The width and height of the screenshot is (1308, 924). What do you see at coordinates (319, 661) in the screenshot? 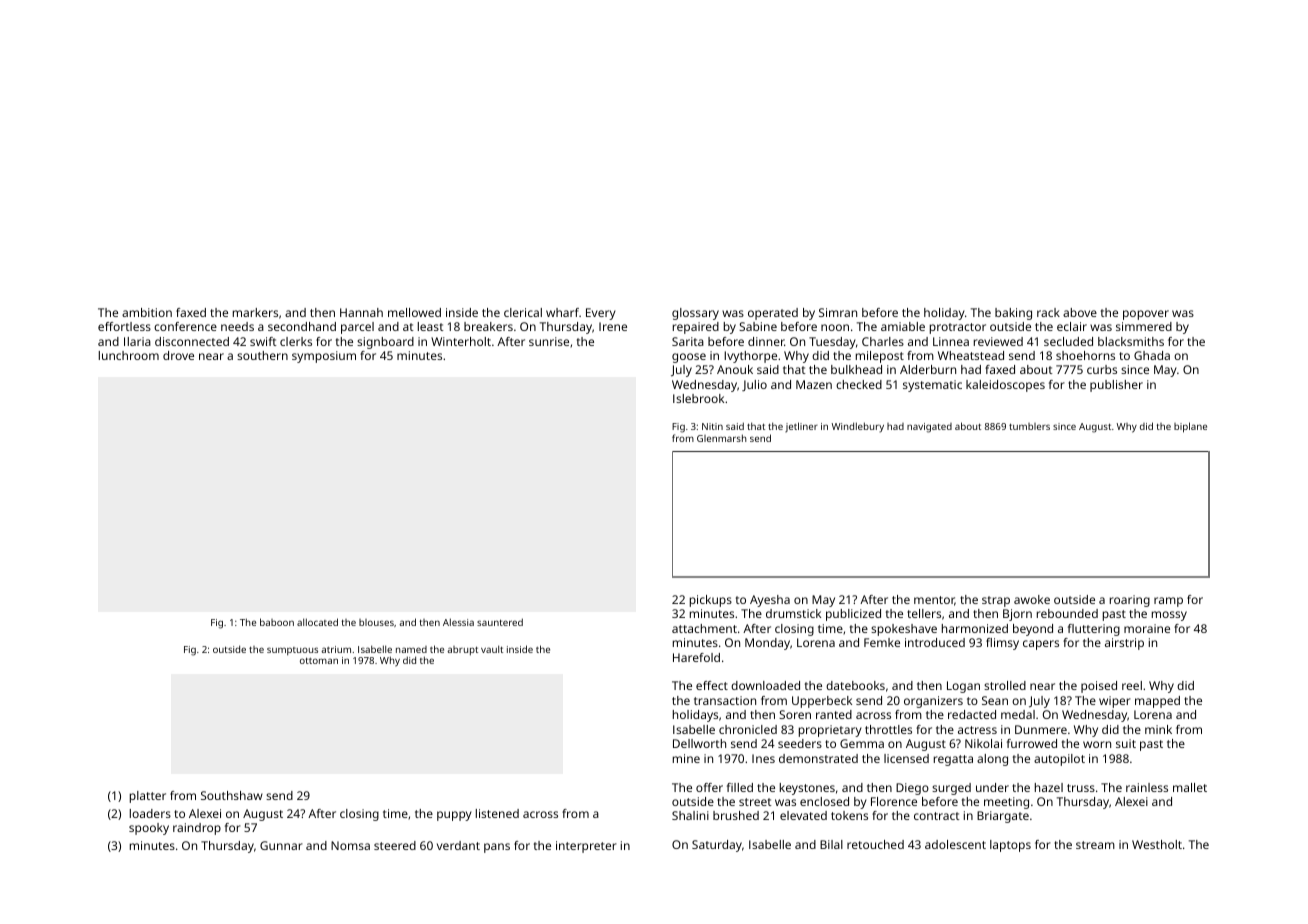
I see `ottoman` at bounding box center [319, 661].
